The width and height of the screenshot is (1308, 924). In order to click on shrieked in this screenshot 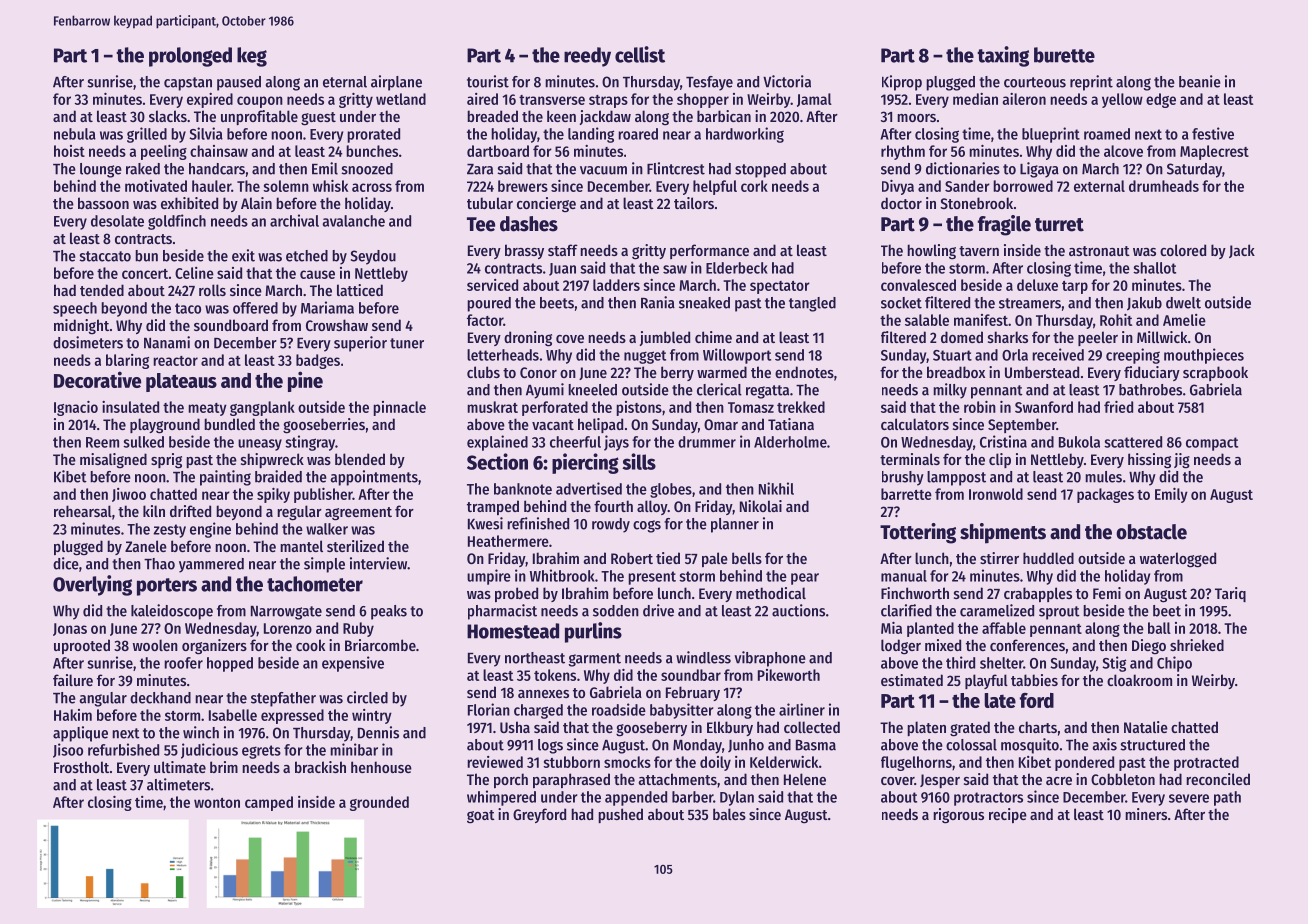, I will do `click(1197, 645)`.
